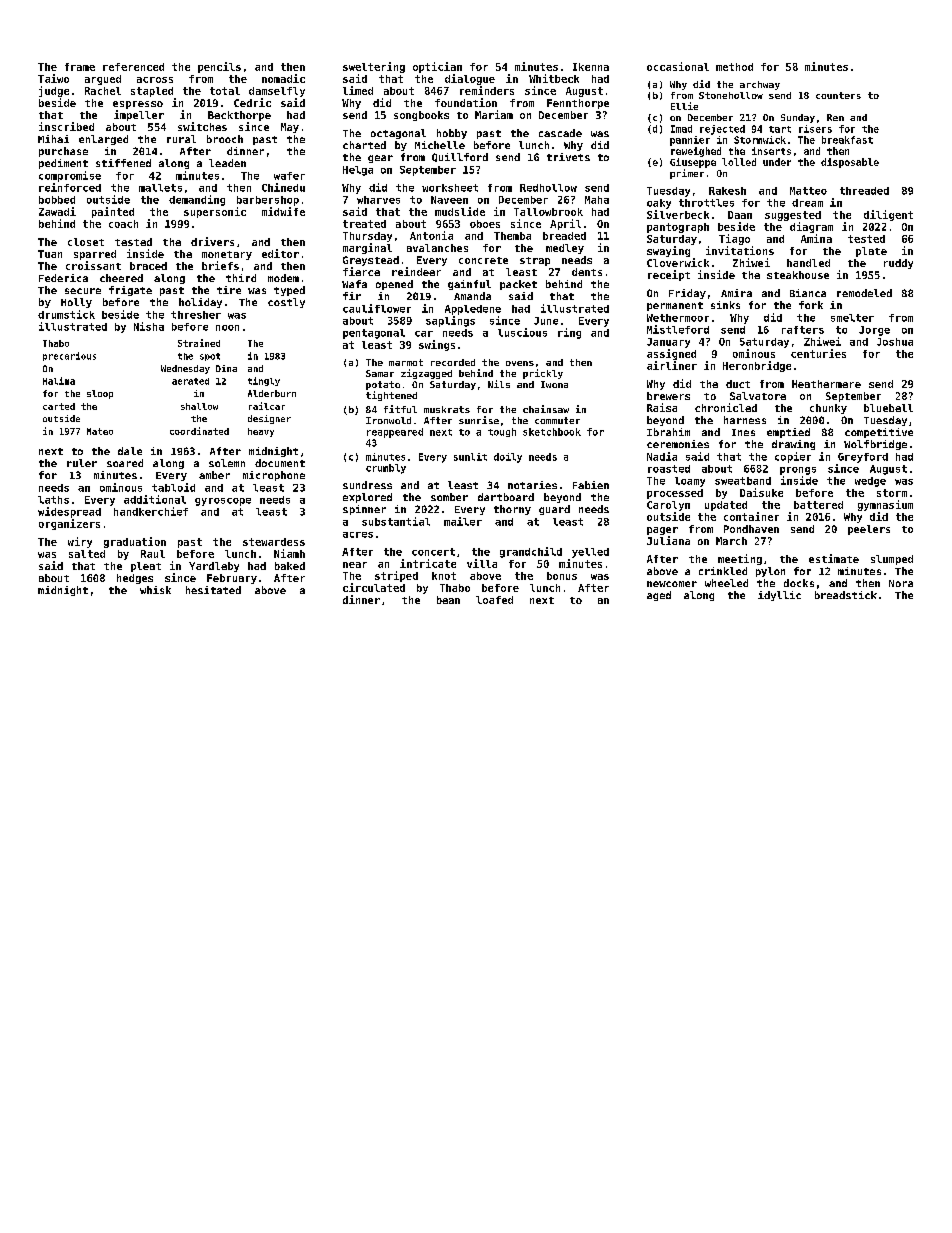 Image resolution: width=952 pixels, height=1233 pixels. Describe the element at coordinates (354, 284) in the screenshot. I see `Wafa` at that location.
